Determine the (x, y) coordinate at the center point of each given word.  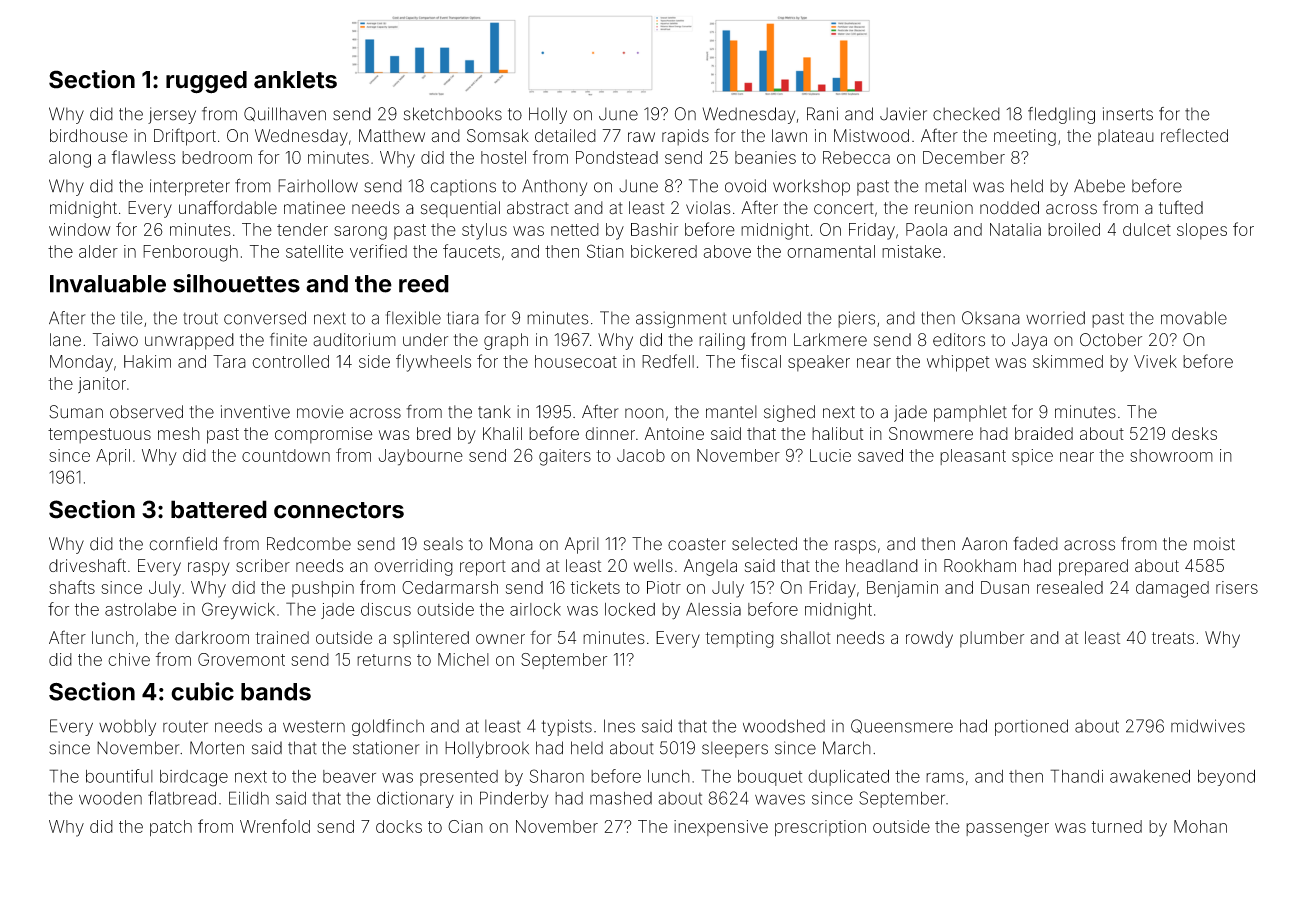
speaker (819, 363)
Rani (822, 114)
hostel (503, 157)
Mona (511, 544)
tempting (739, 639)
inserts (1128, 114)
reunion (944, 208)
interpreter (190, 187)
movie (320, 412)
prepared (1093, 567)
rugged (206, 82)
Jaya (1029, 341)
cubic (202, 691)
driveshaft (87, 565)
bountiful (119, 776)
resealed (1070, 587)
